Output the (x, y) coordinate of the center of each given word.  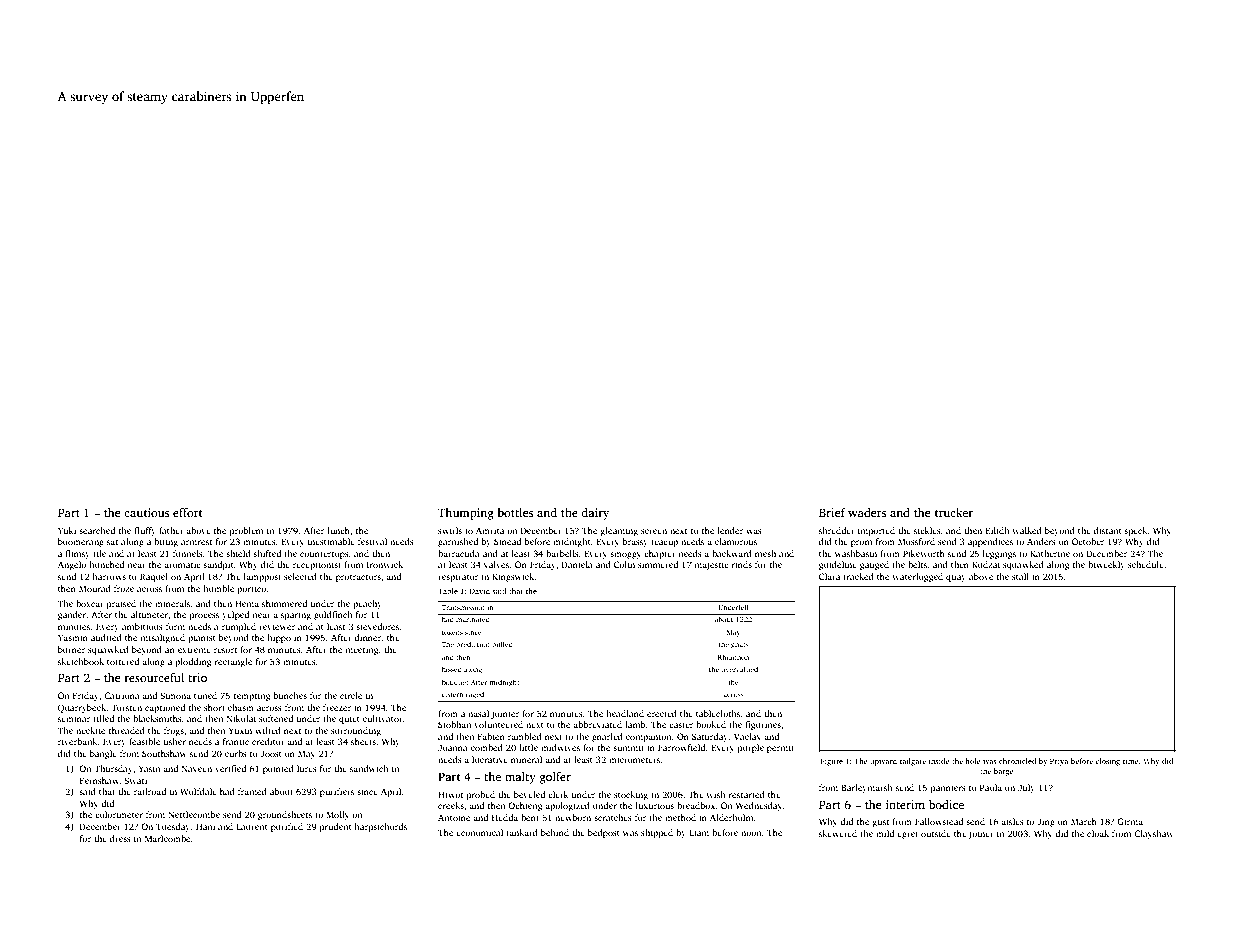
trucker (954, 512)
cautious (146, 512)
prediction (473, 645)
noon (751, 833)
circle (351, 695)
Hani (205, 826)
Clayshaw (1154, 834)
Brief (832, 512)
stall (1020, 576)
